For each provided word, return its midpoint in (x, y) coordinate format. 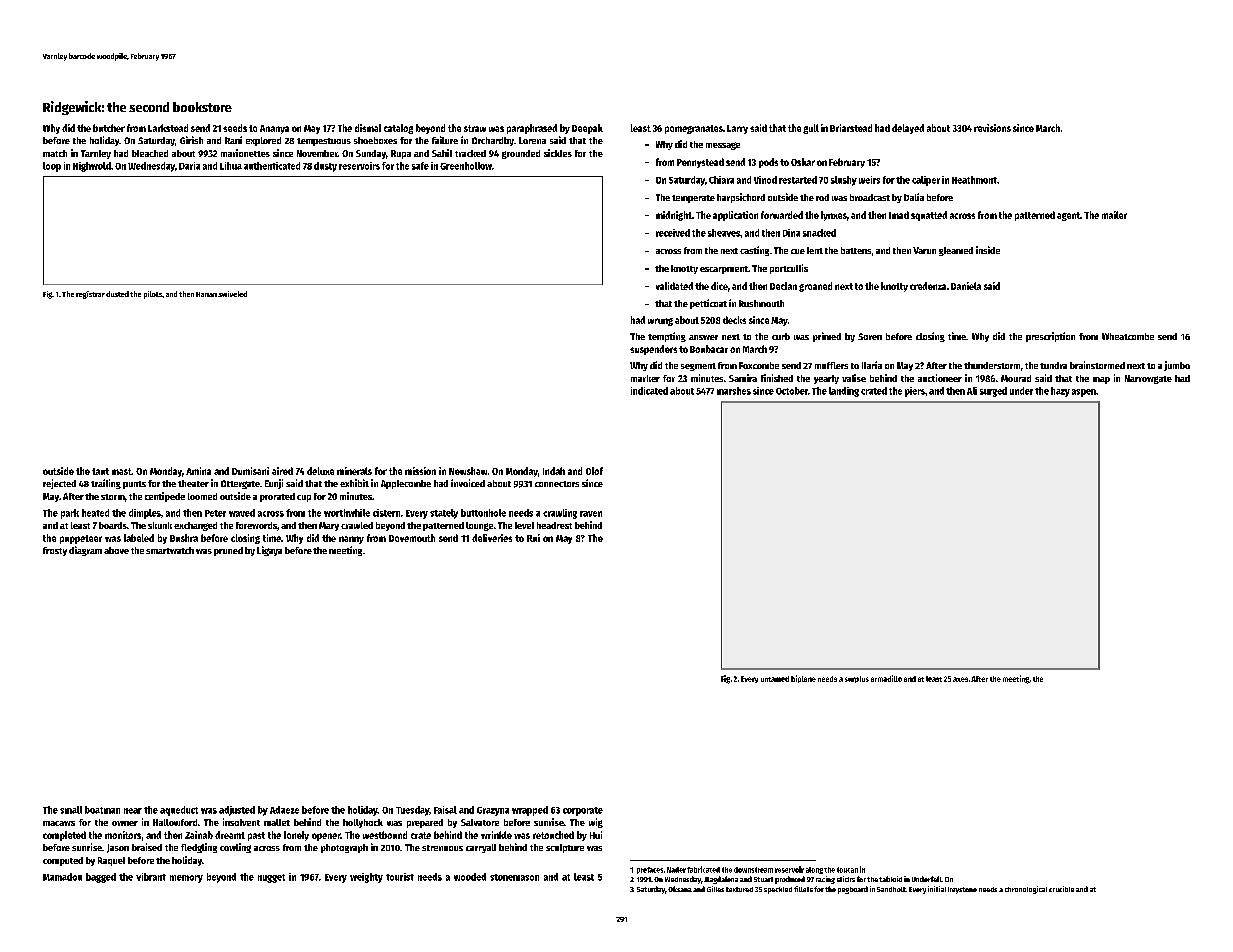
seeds (235, 128)
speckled (778, 890)
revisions (992, 128)
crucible (1061, 889)
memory (186, 879)
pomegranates (694, 129)
